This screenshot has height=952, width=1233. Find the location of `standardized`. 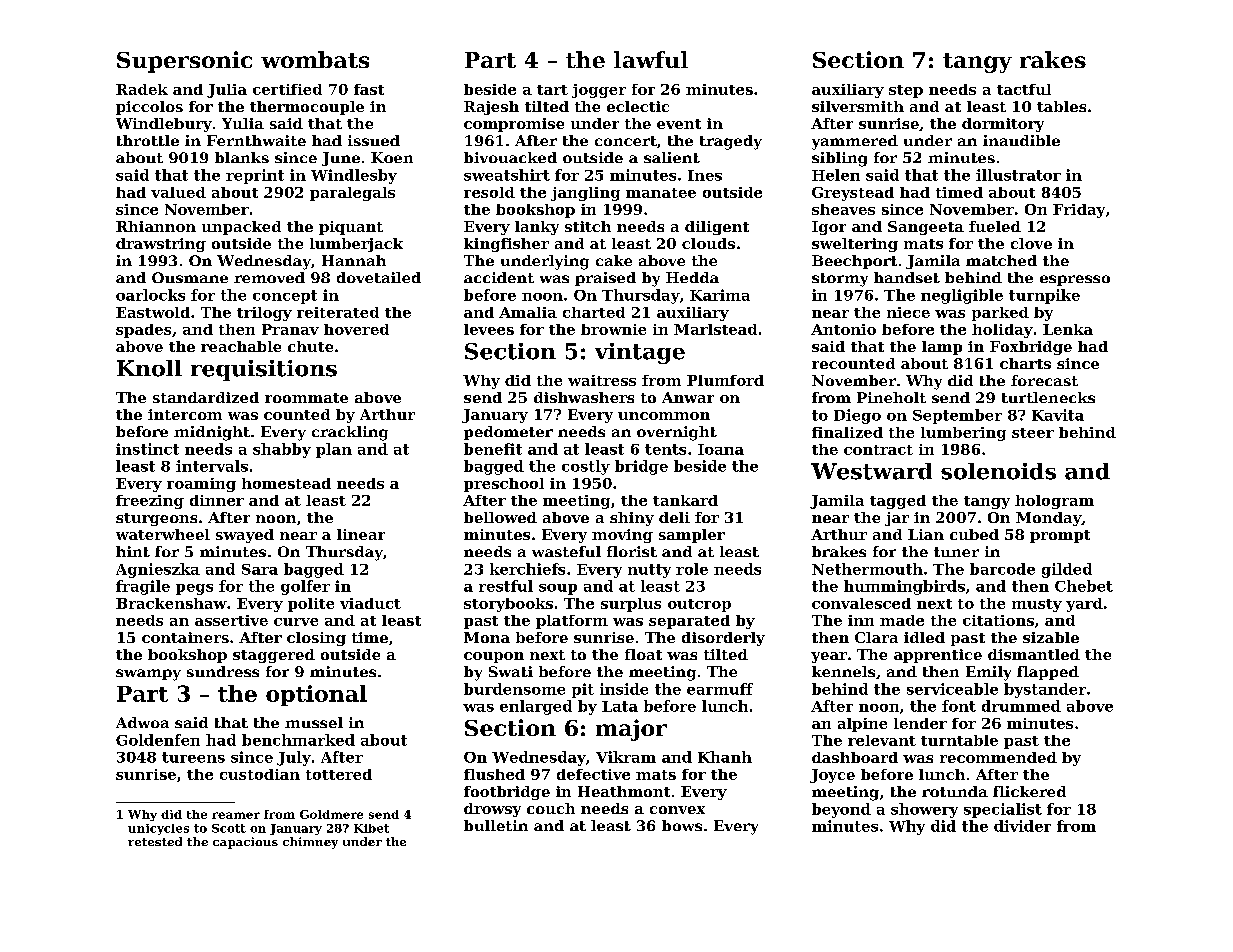

standardized is located at coordinates (206, 397).
